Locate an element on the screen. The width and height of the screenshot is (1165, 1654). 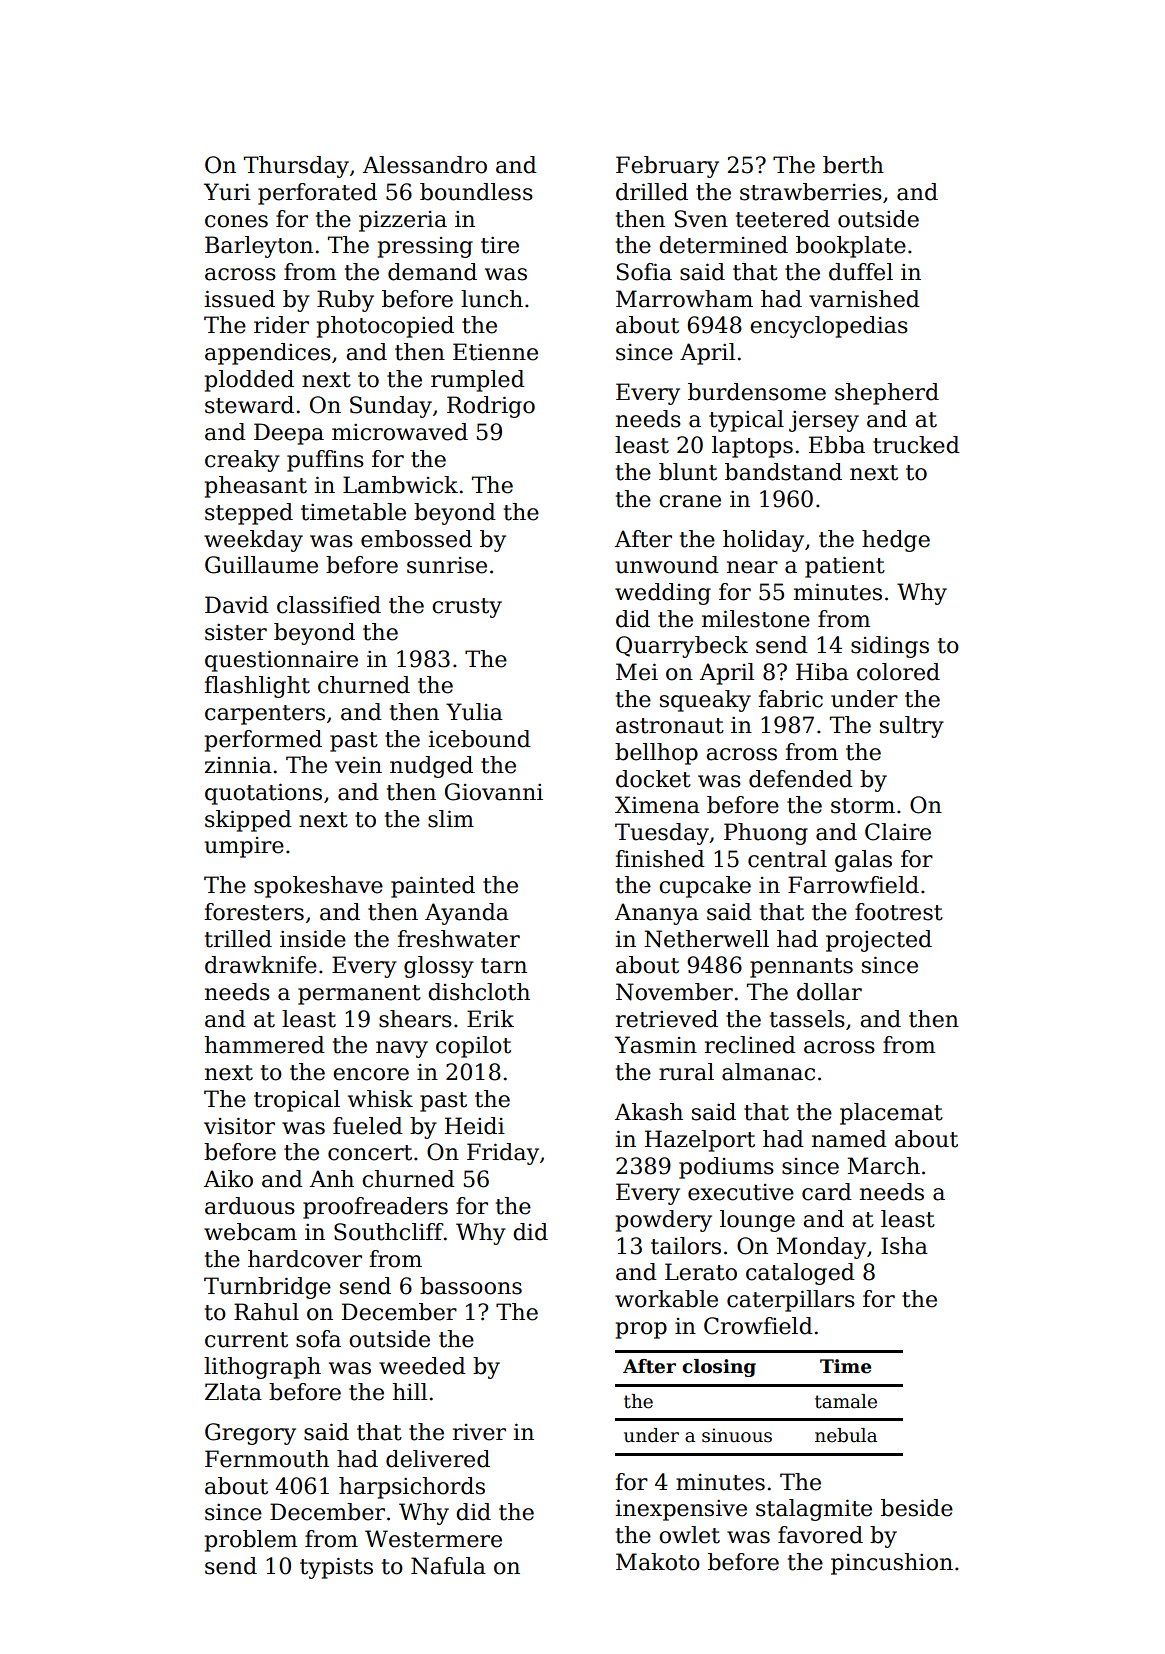
weekday is located at coordinates (253, 541).
